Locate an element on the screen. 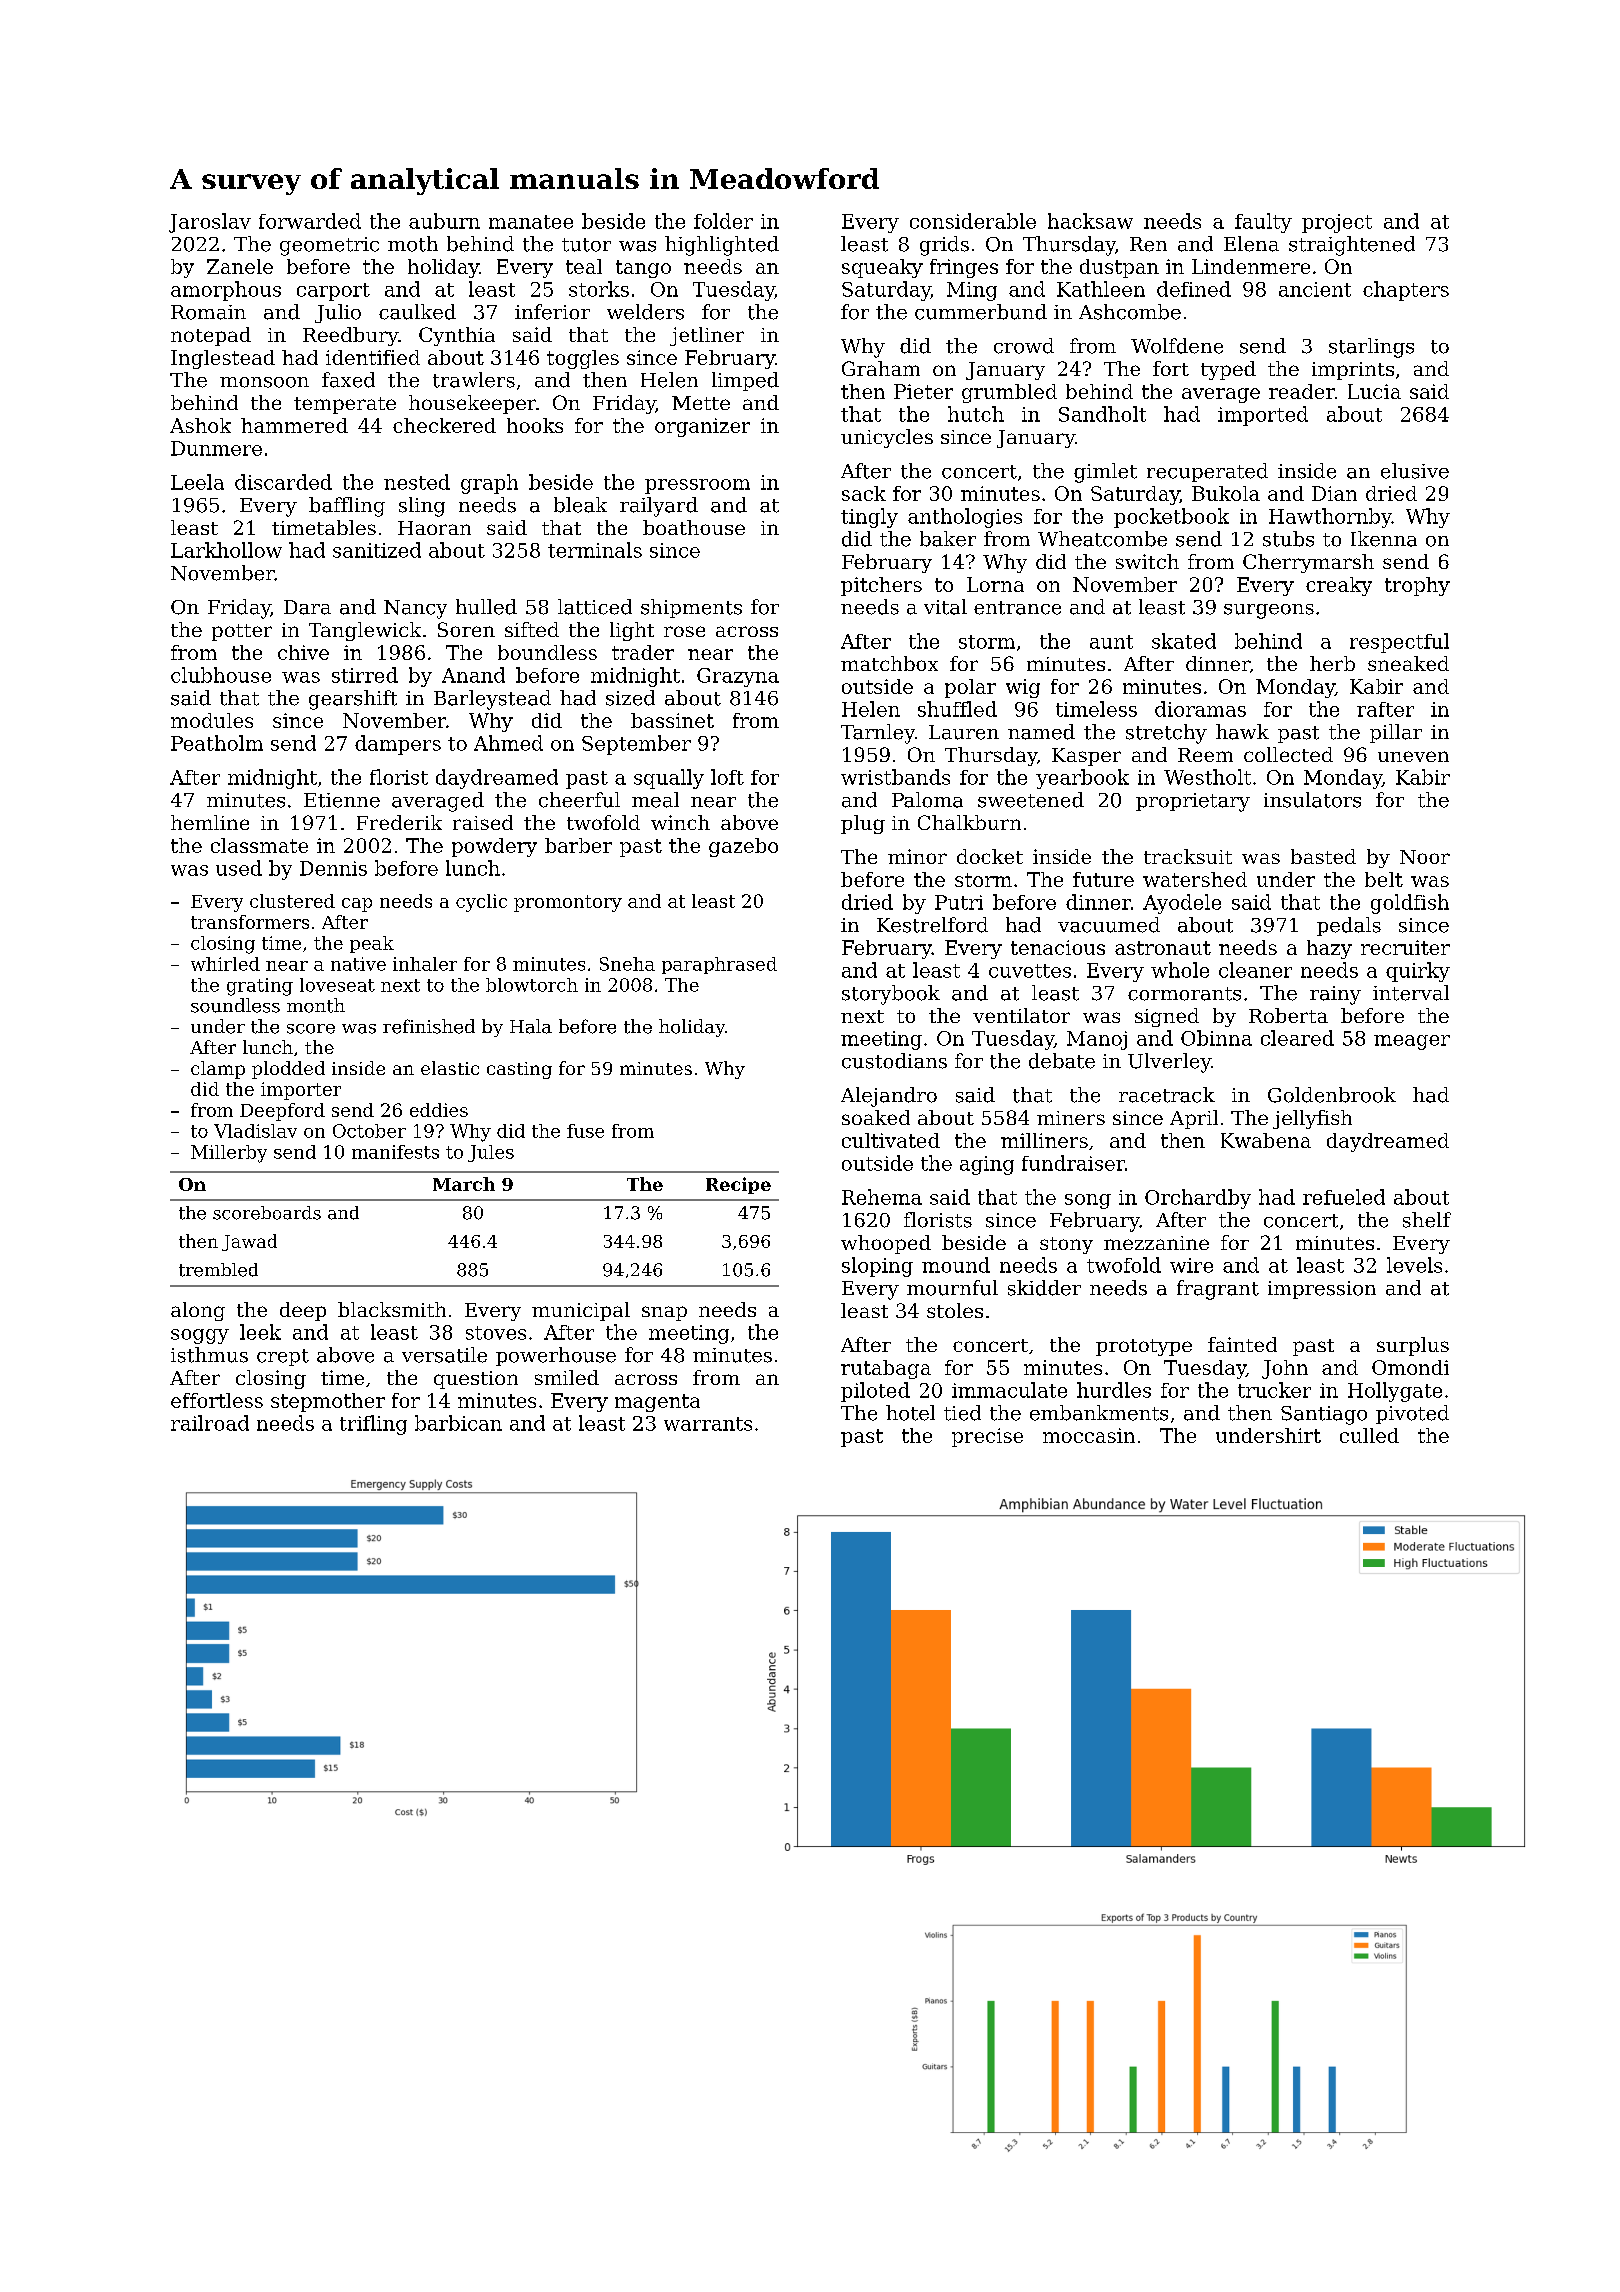 This screenshot has height=2292, width=1620. insulators is located at coordinates (1312, 800).
